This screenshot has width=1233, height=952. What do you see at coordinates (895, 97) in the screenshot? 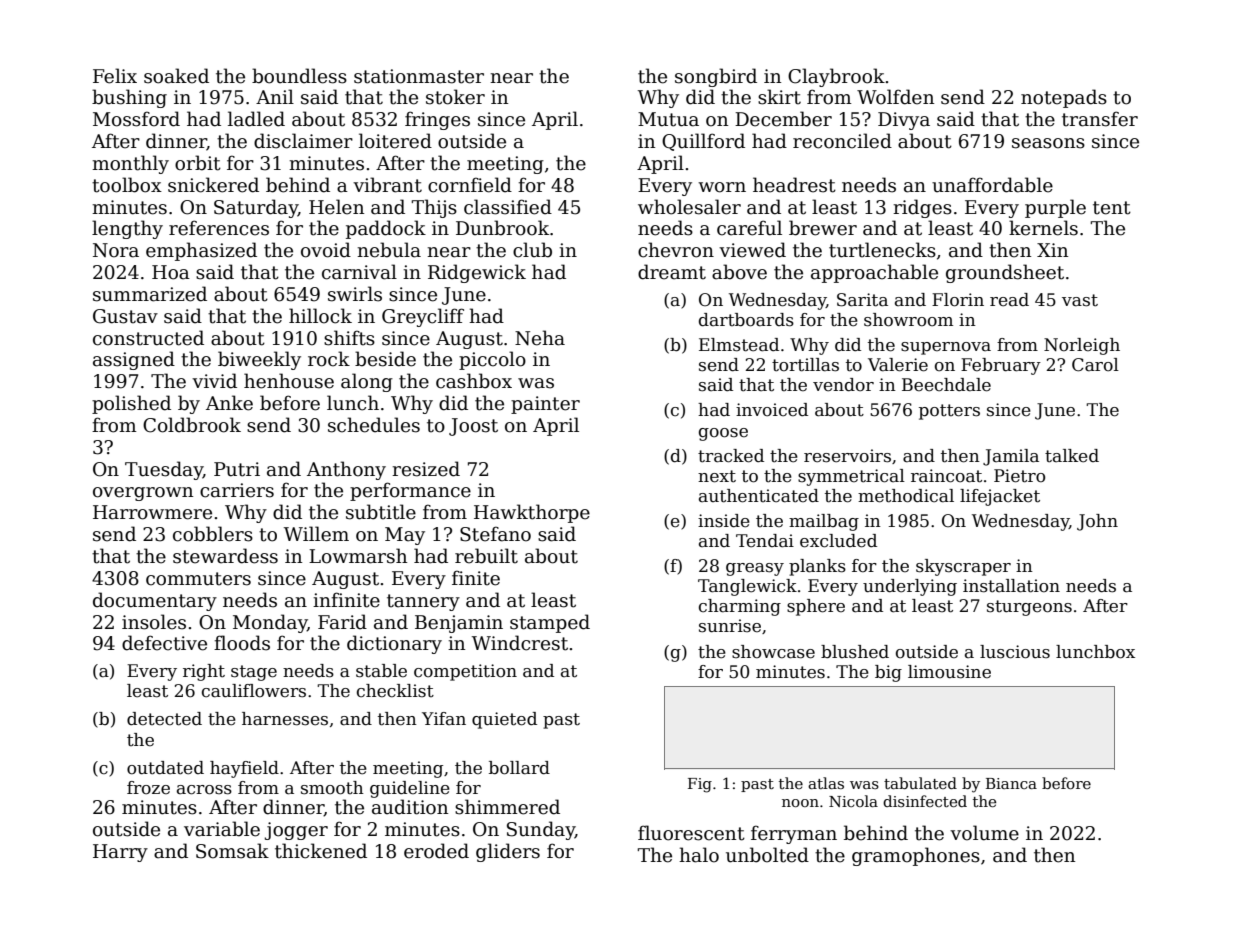
I see `Wolfden` at bounding box center [895, 97].
